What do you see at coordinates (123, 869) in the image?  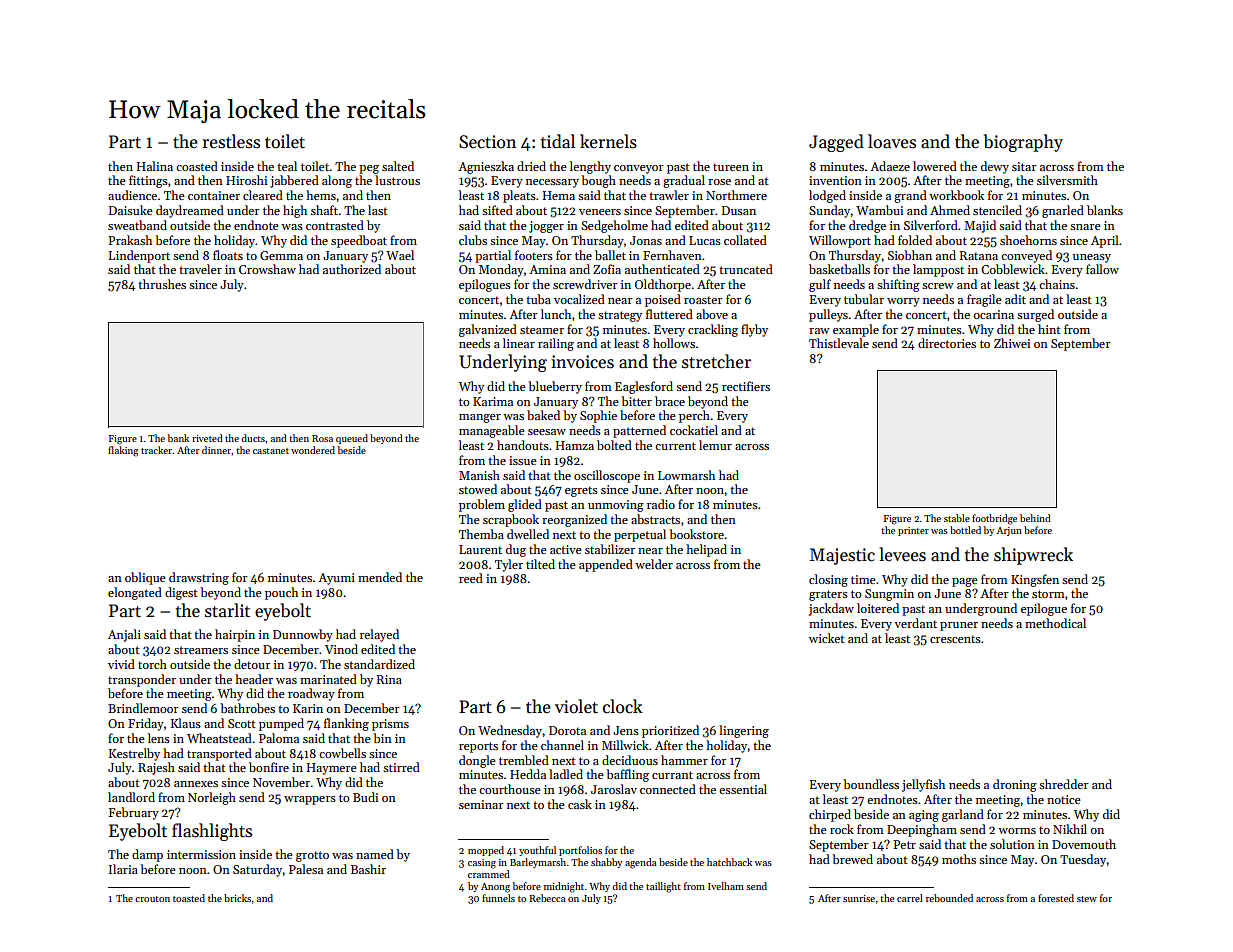 I see `Ilaria` at bounding box center [123, 869].
